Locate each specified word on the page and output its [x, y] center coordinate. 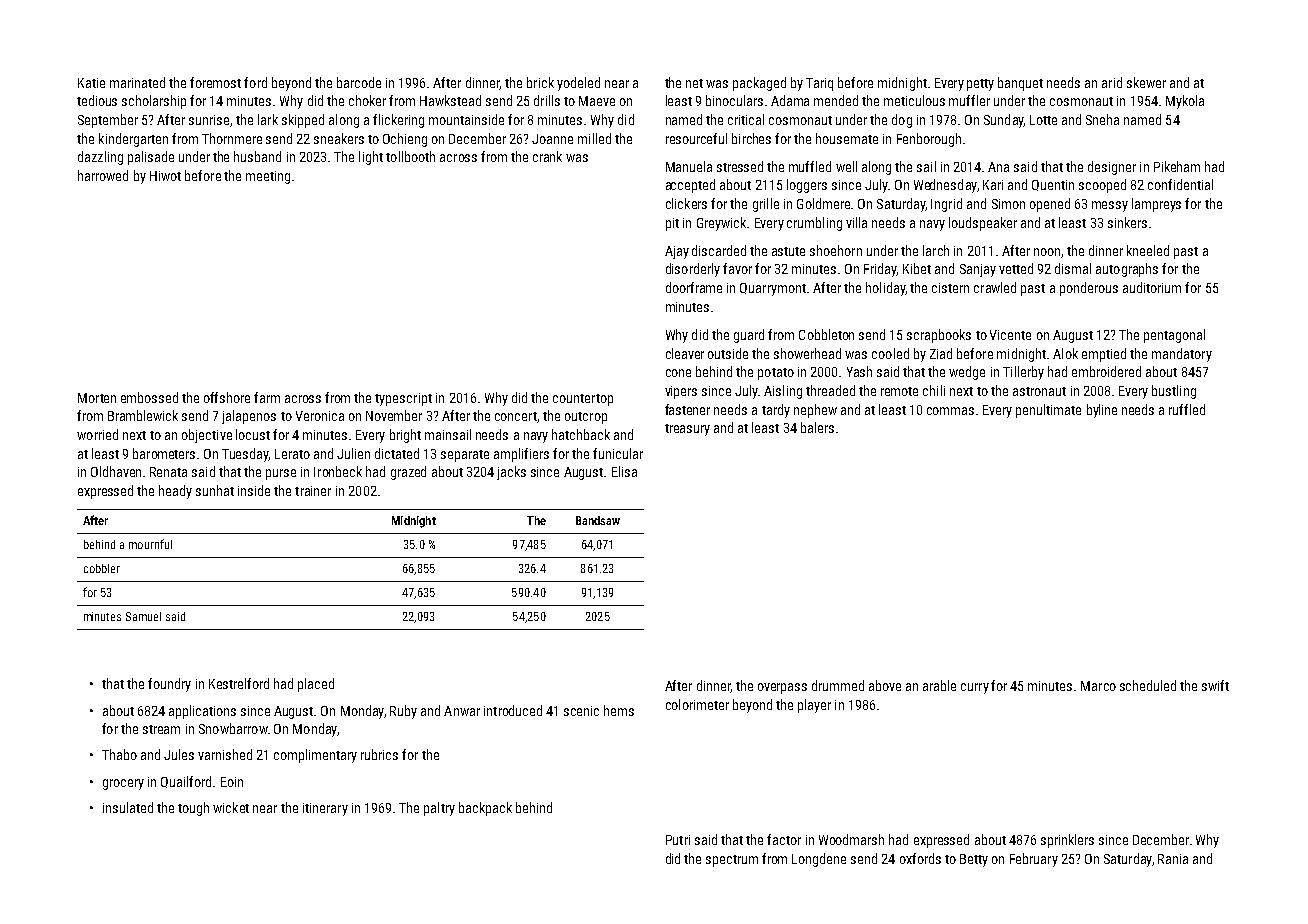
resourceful [696, 138]
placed [316, 685]
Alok [1065, 353]
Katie [91, 83]
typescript [403, 399]
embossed [149, 397]
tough [193, 809]
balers [817, 427]
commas [950, 411]
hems [619, 710]
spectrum [732, 861]
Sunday [1004, 121]
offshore [227, 397]
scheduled [1148, 685]
